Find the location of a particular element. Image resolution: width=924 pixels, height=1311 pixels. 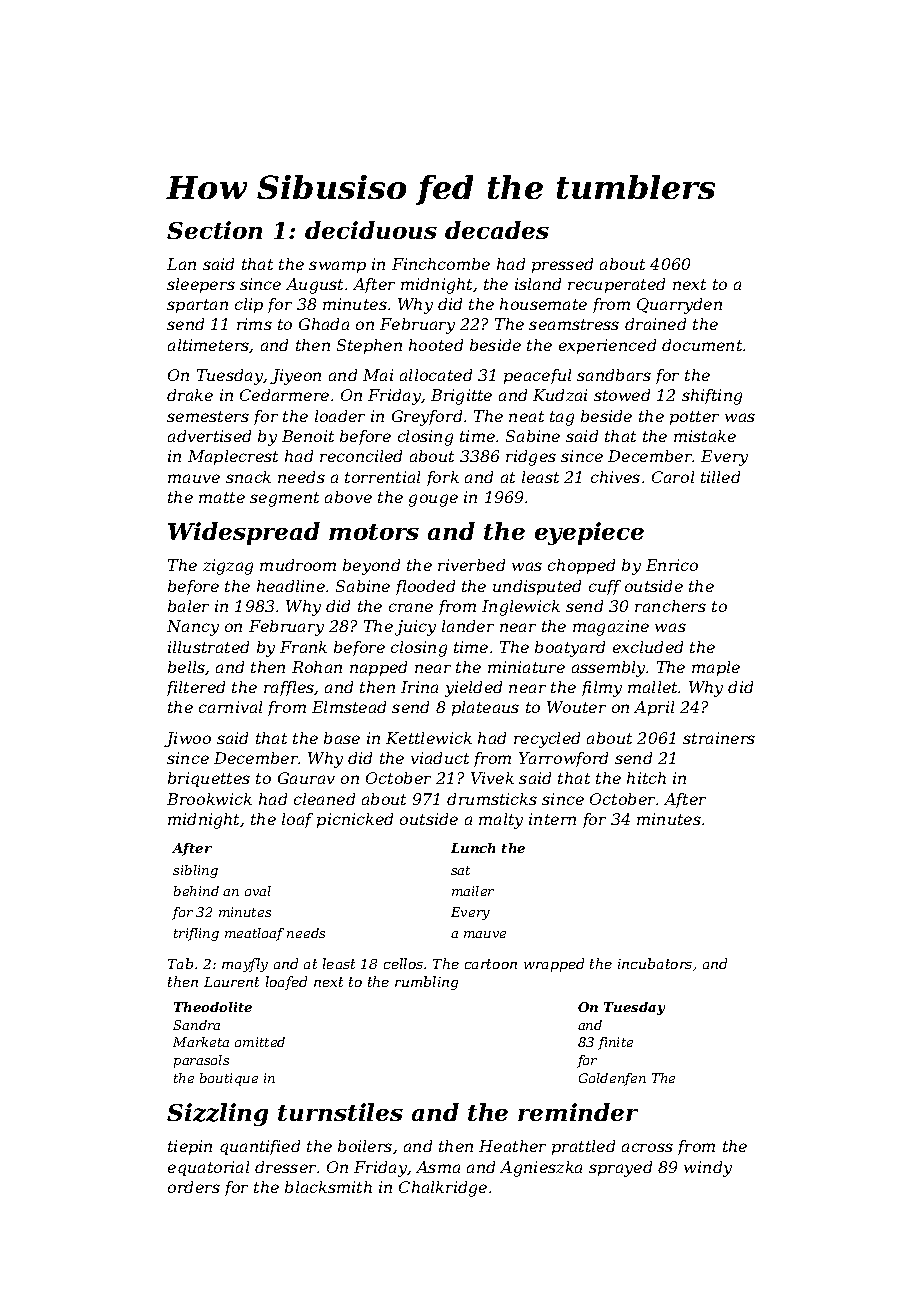

drained is located at coordinates (655, 324).
